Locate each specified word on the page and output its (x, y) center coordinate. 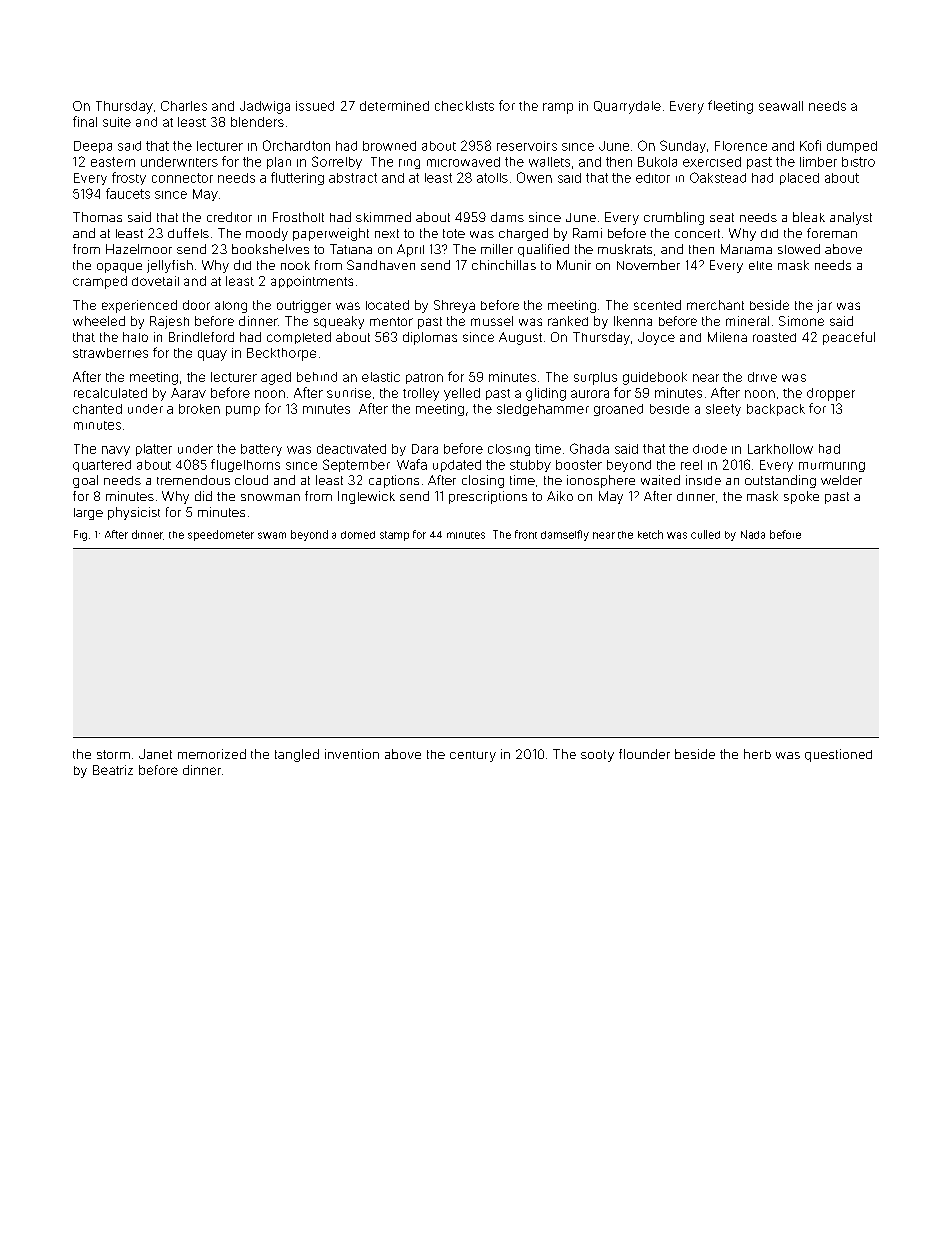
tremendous (193, 480)
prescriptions (488, 497)
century (473, 756)
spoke (801, 497)
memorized (212, 754)
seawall (781, 106)
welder (841, 480)
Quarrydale (627, 107)
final (85, 121)
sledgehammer (543, 410)
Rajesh (169, 322)
